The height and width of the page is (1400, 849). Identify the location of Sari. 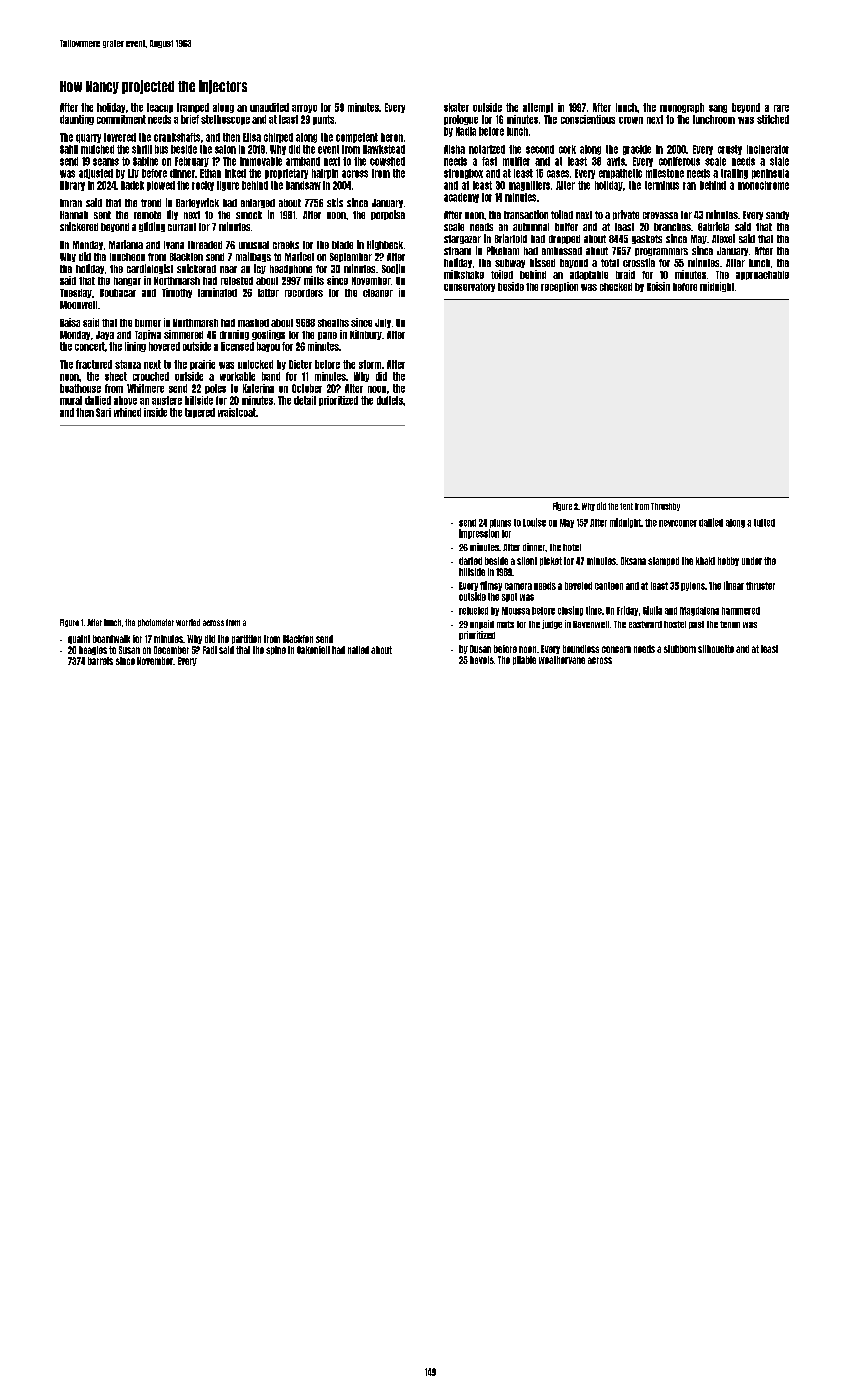
(103, 412).
